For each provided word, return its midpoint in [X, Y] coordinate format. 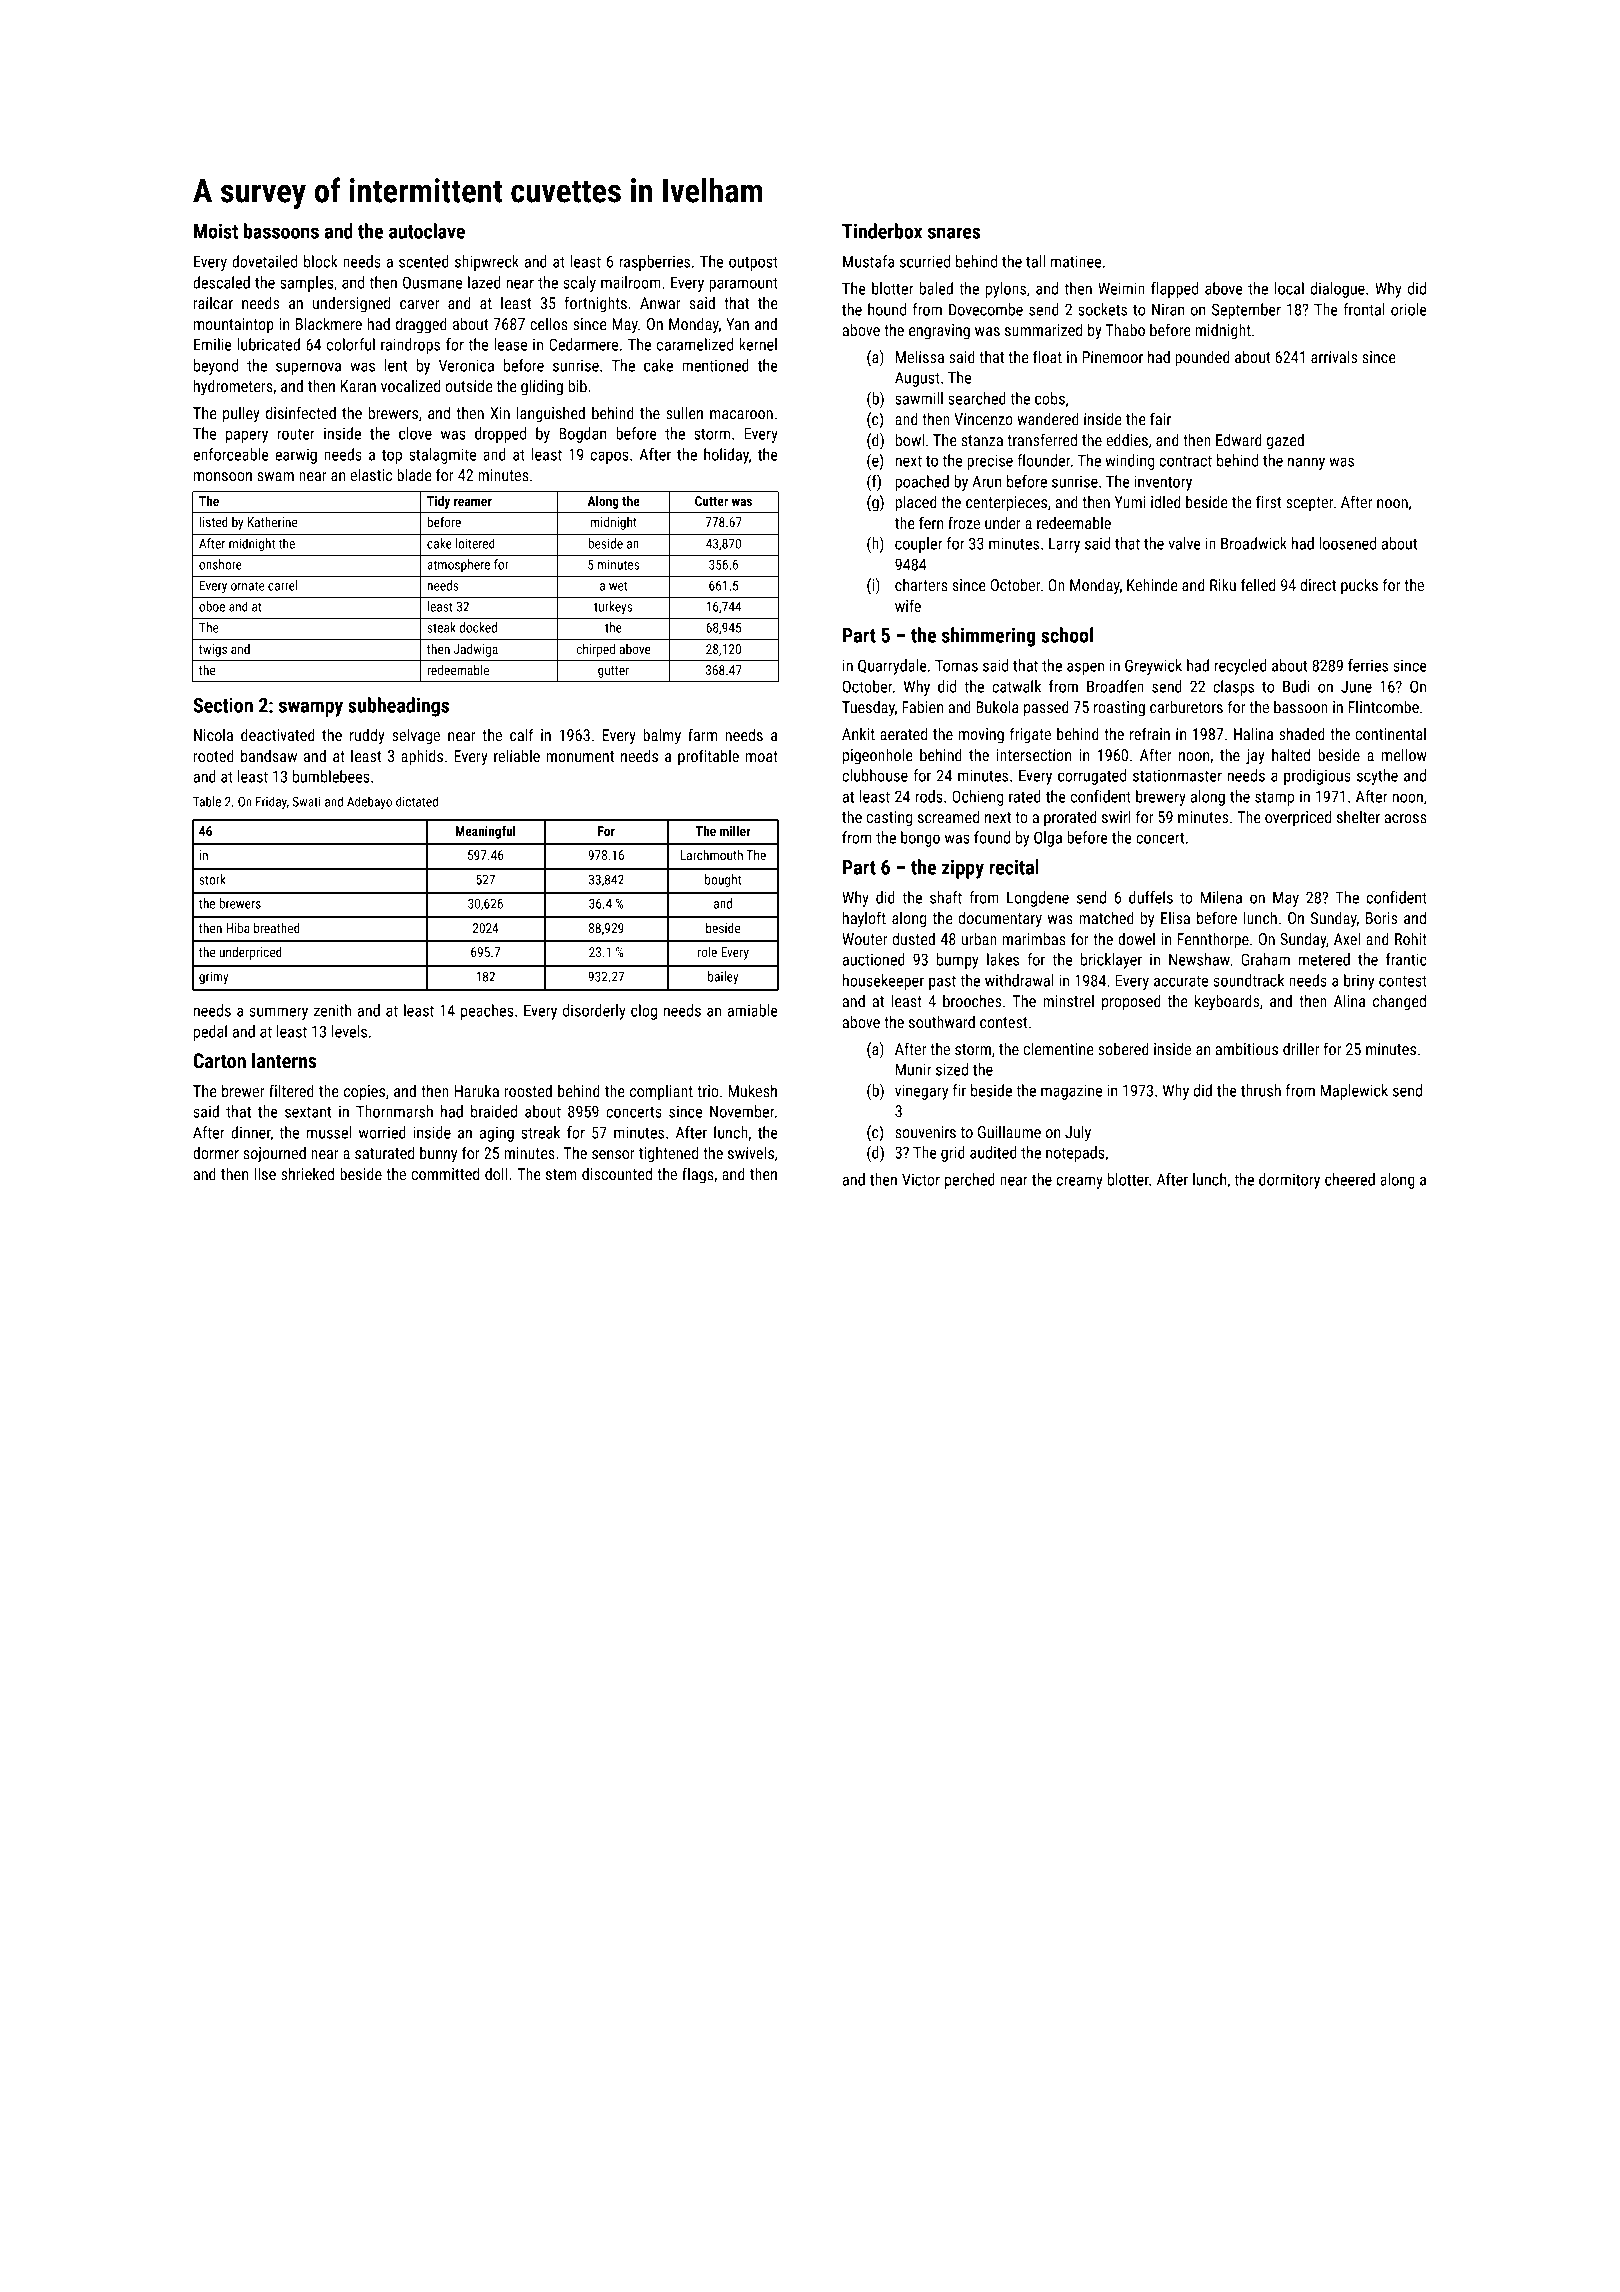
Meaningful [486, 832]
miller [735, 831]
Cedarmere [583, 344]
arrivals [1334, 356]
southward [942, 1022]
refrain [1150, 733]
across [1405, 818]
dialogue [1337, 290]
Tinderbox [882, 231]
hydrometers [233, 387]
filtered [291, 1090]
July [1078, 1133]
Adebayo [369, 802]
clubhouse [875, 775]
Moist [216, 231]
